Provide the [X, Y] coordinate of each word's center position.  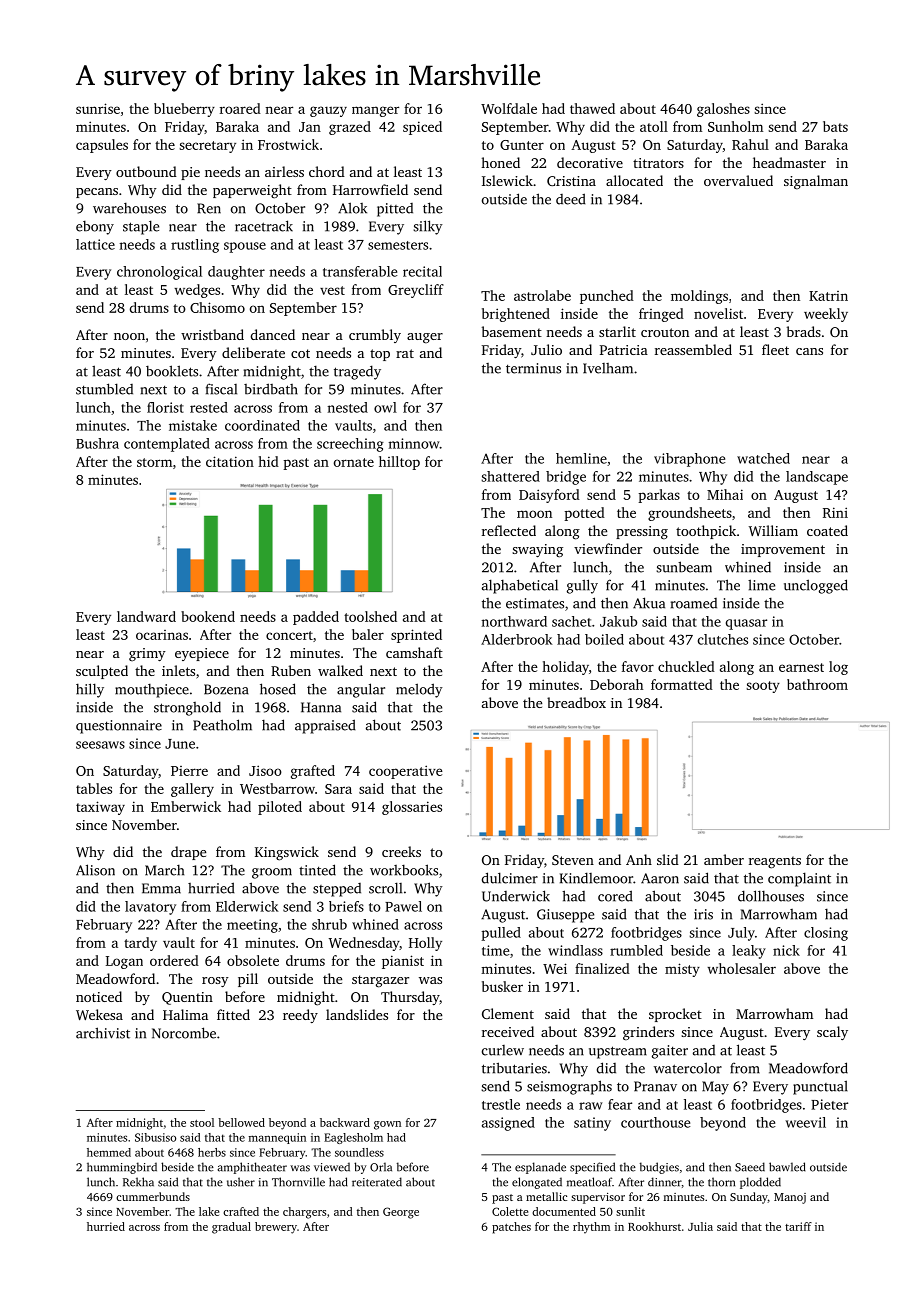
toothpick [706, 532]
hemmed [109, 1152]
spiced [422, 128]
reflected [509, 530]
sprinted [416, 636]
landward [146, 616]
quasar [746, 624]
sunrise [98, 108]
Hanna [321, 707]
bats [835, 126]
